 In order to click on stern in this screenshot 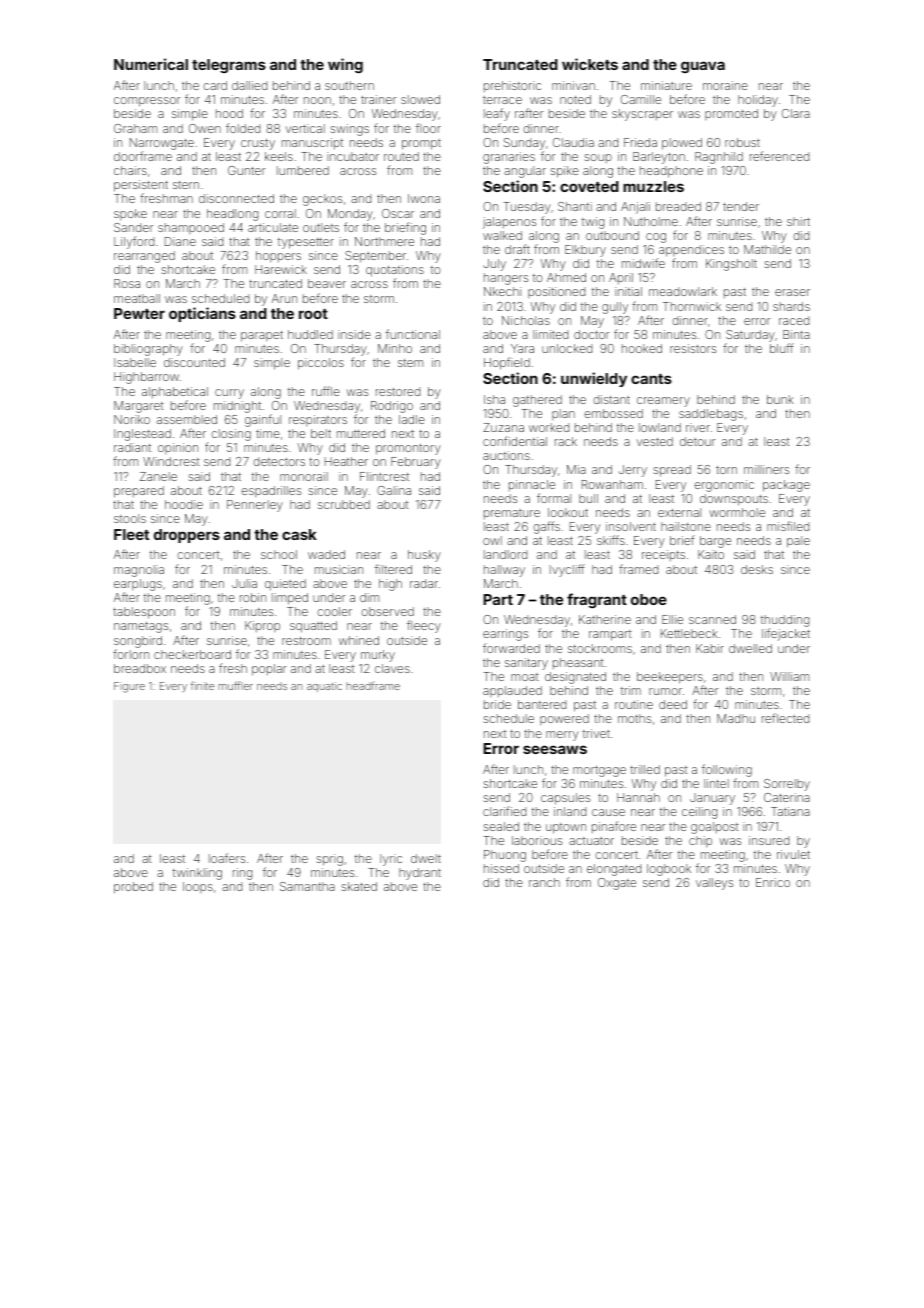, I will do `click(186, 185)`.
